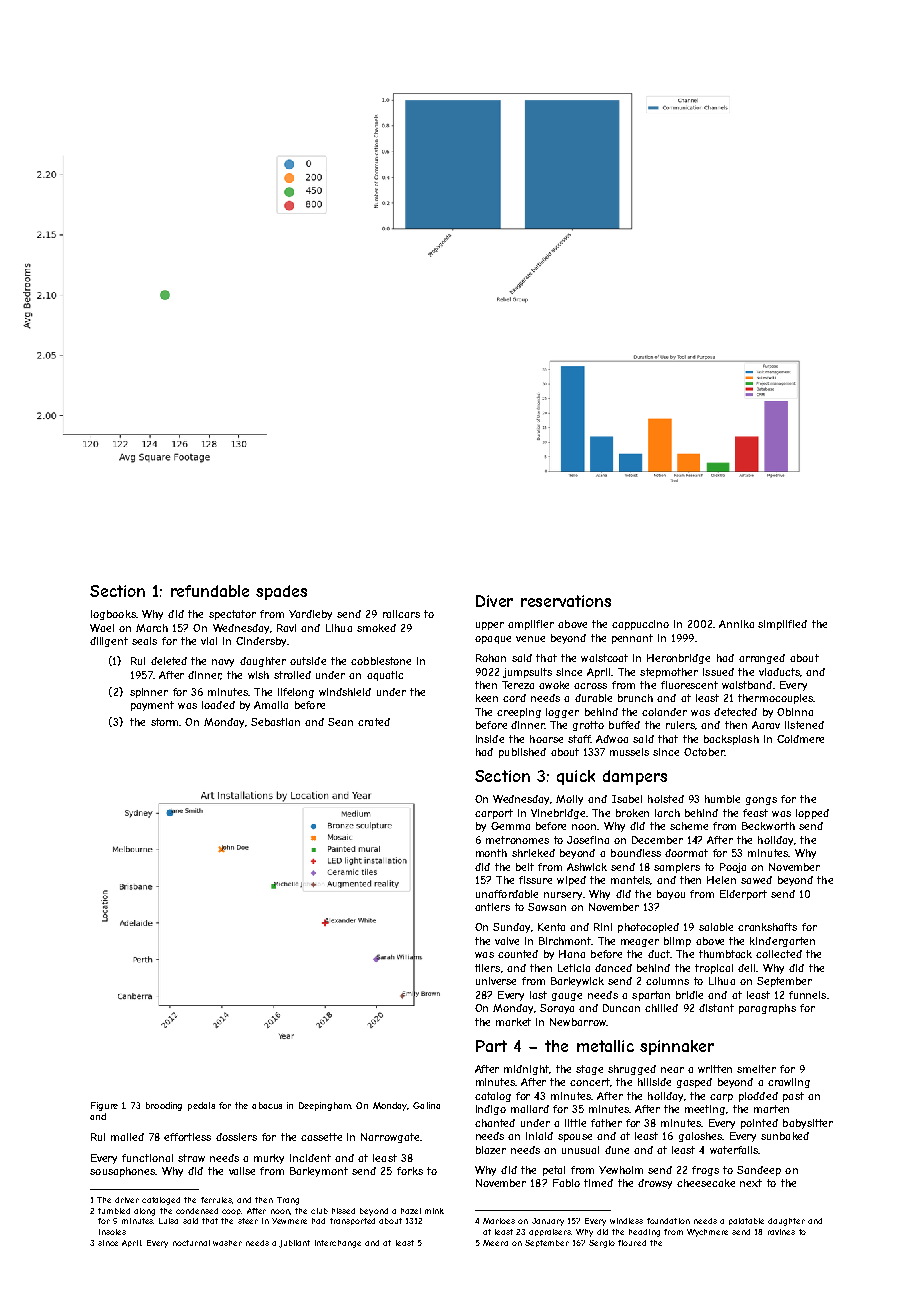  Describe the element at coordinates (517, 840) in the image. I see `metronomes` at that location.
